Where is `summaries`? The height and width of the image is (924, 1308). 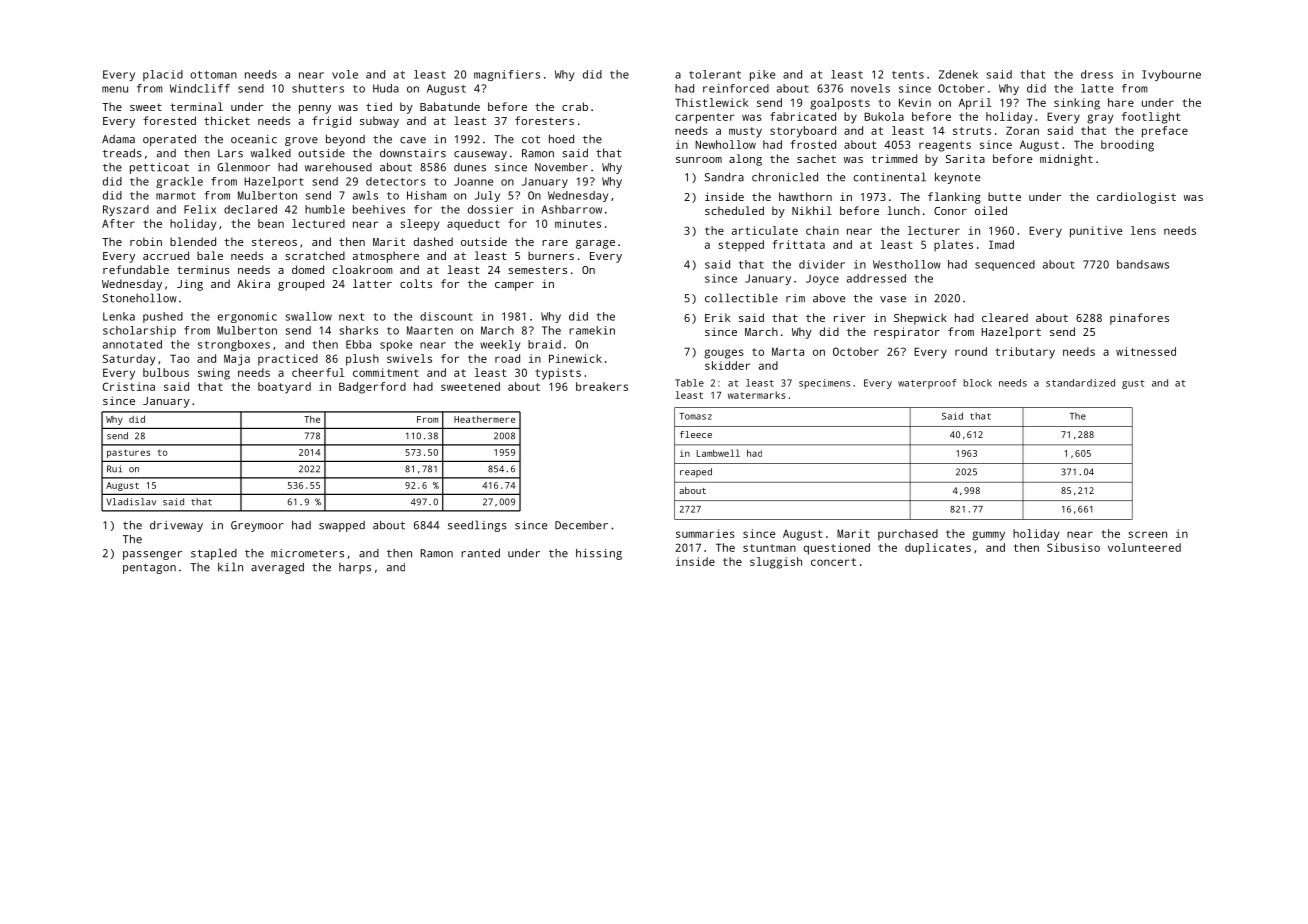 summaries is located at coordinates (705, 533).
